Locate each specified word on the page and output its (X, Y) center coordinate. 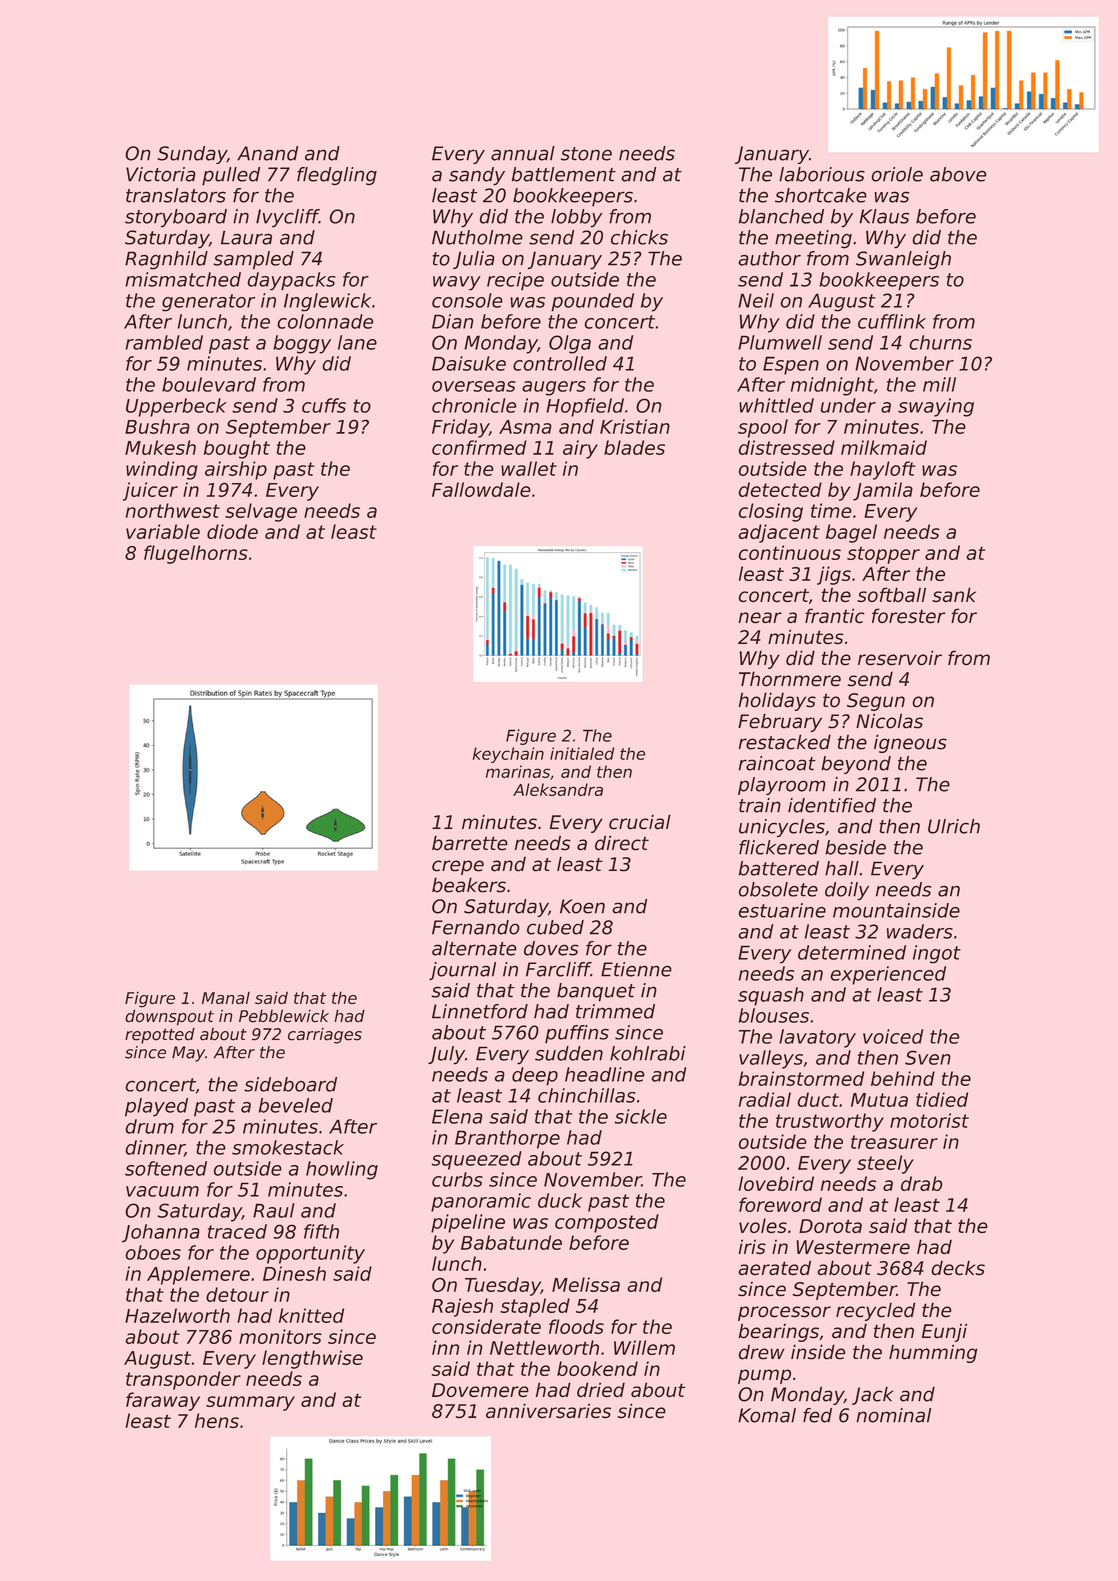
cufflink (892, 321)
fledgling (337, 176)
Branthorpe (507, 1139)
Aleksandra (558, 789)
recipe (515, 281)
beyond (856, 765)
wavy (457, 283)
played (156, 1107)
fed (817, 1415)
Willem (644, 1347)
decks (958, 1268)
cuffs (324, 405)
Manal (226, 998)
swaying (936, 407)
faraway (163, 1401)
